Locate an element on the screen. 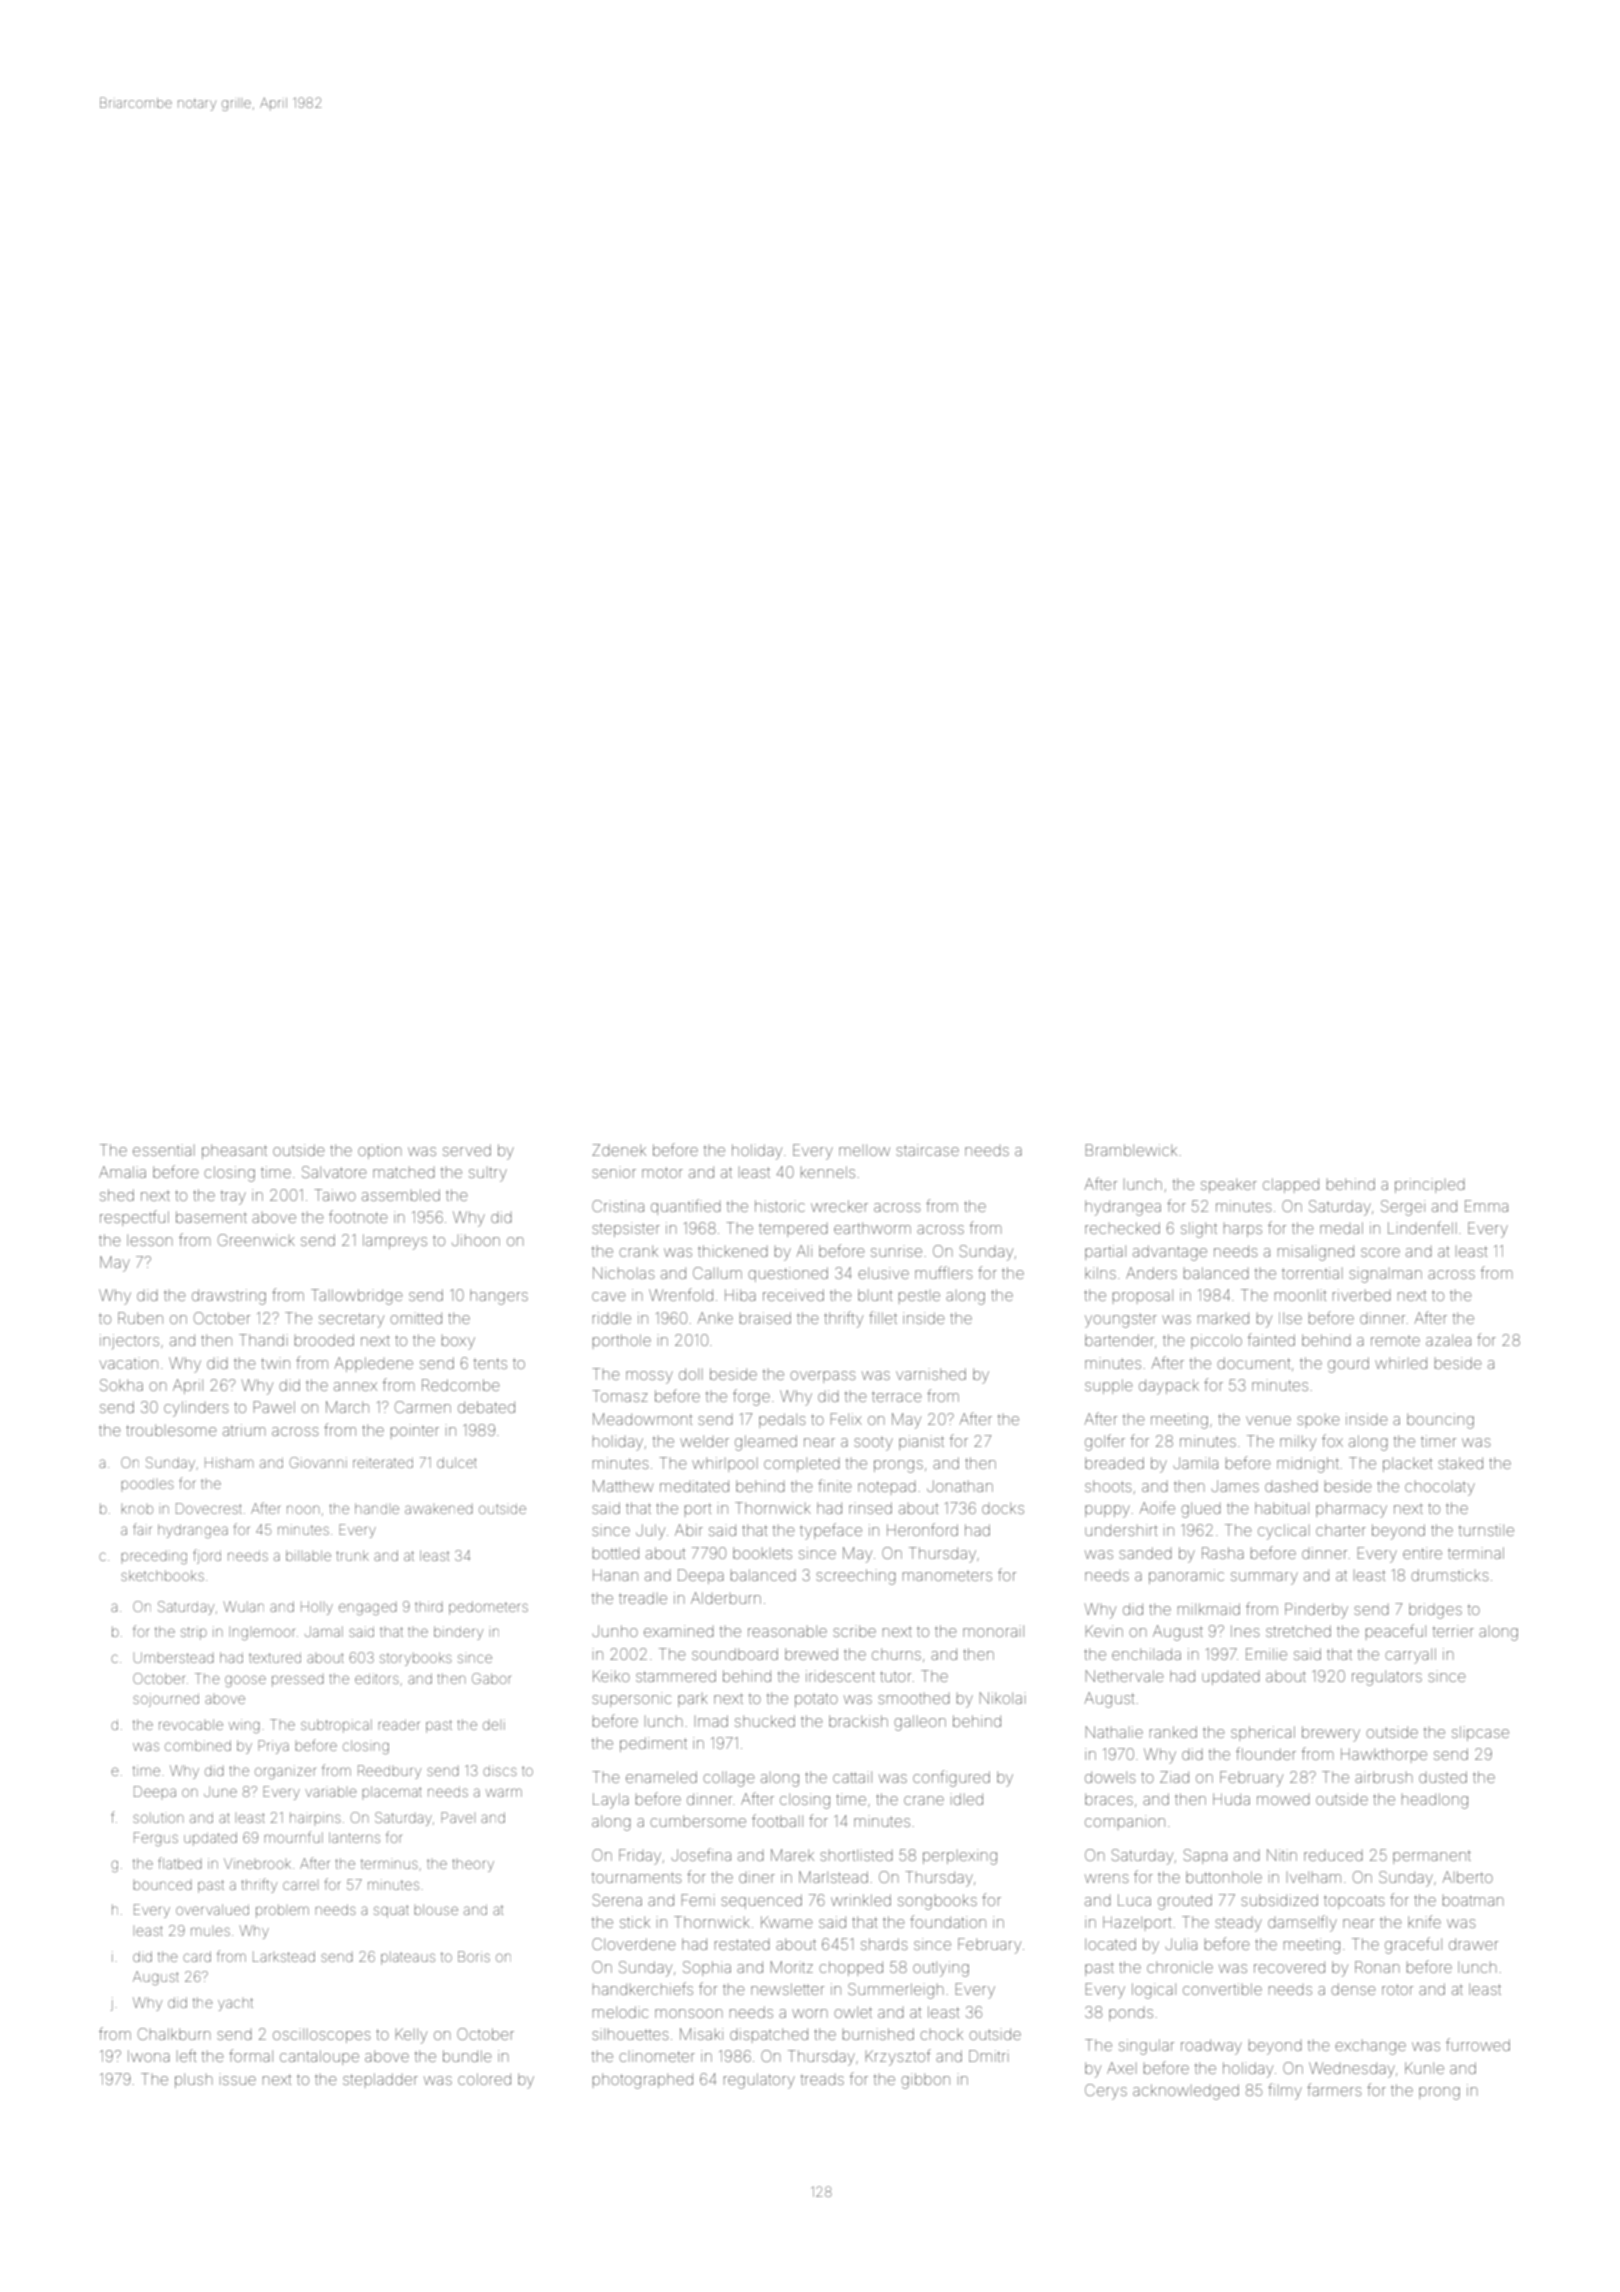 This screenshot has height=2292, width=1620. historic is located at coordinates (780, 1206).
